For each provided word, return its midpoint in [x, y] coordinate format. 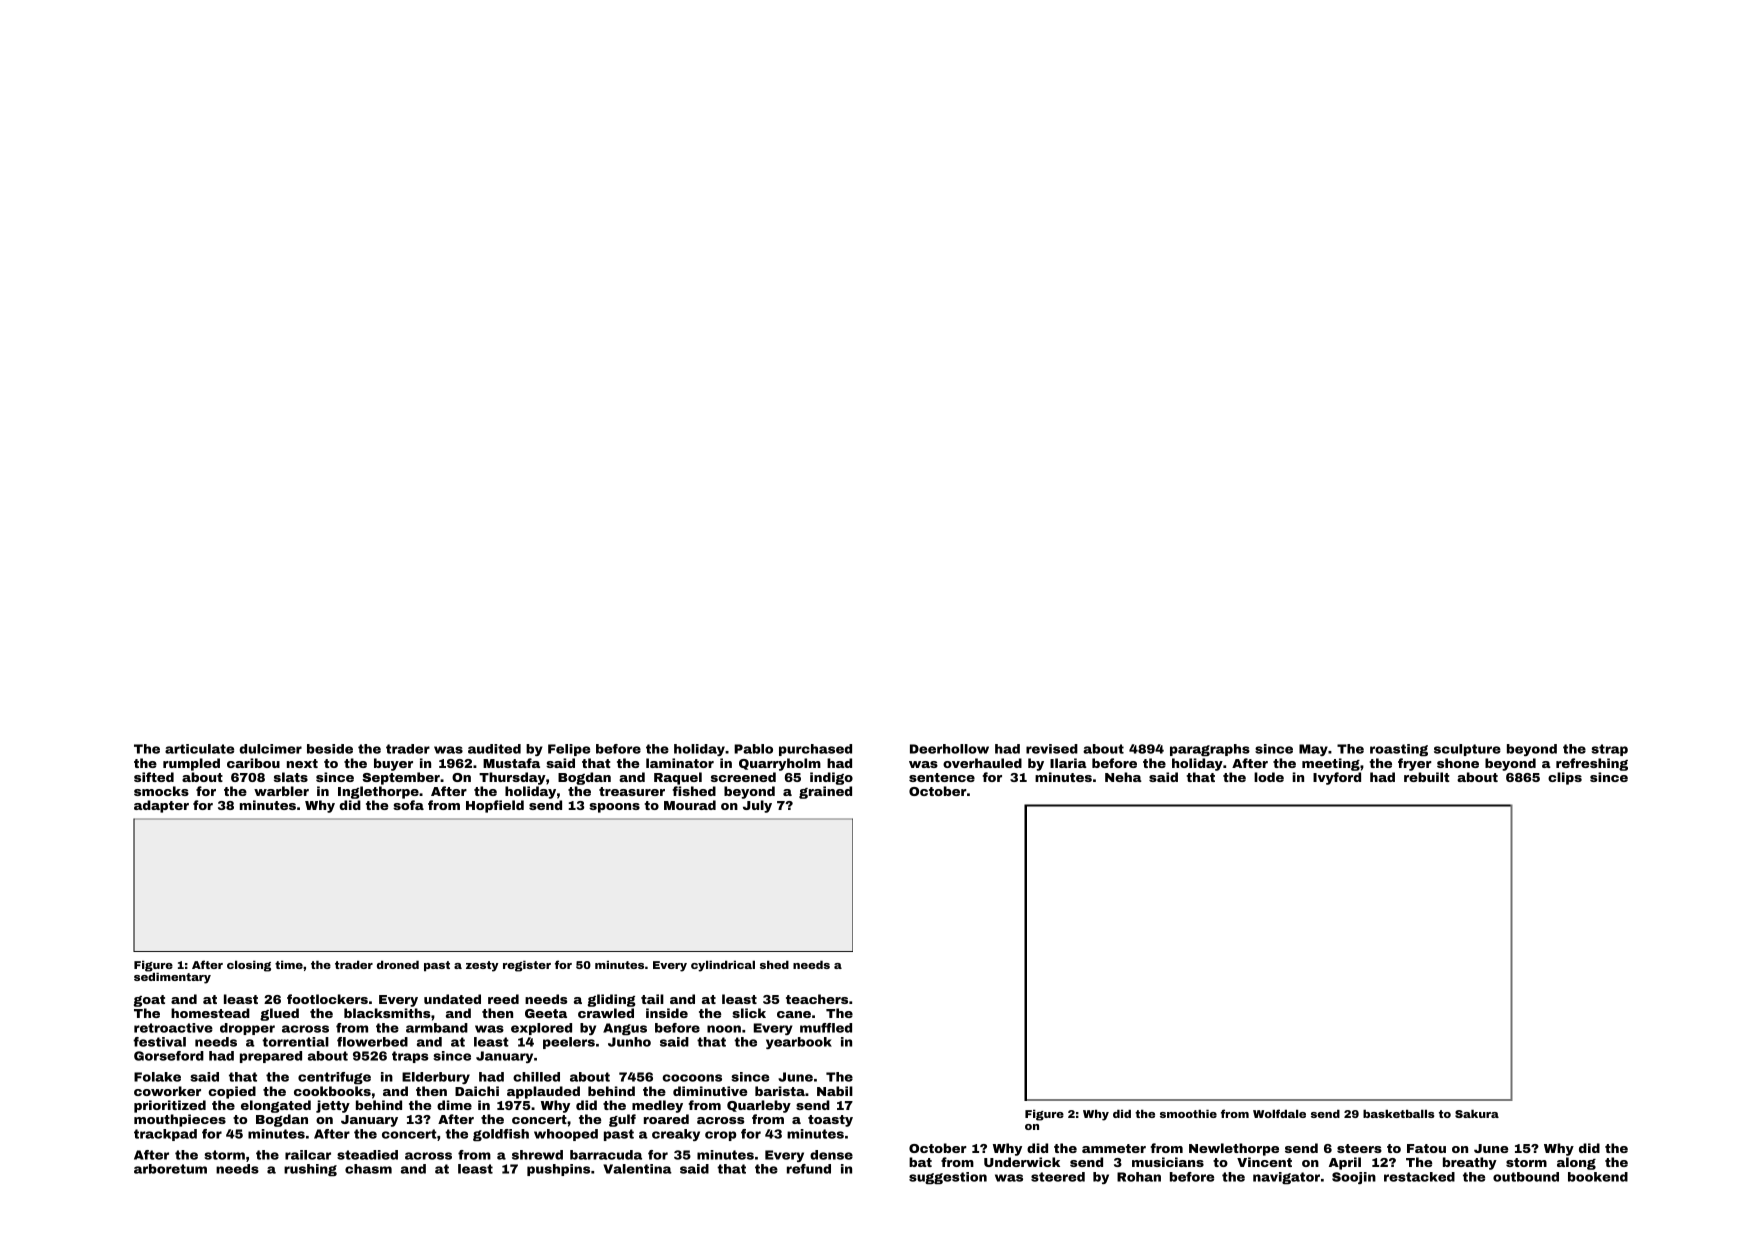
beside [330, 749]
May [1313, 750]
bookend [1598, 1177]
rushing [310, 1170]
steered [1058, 1177]
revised [1052, 749]
